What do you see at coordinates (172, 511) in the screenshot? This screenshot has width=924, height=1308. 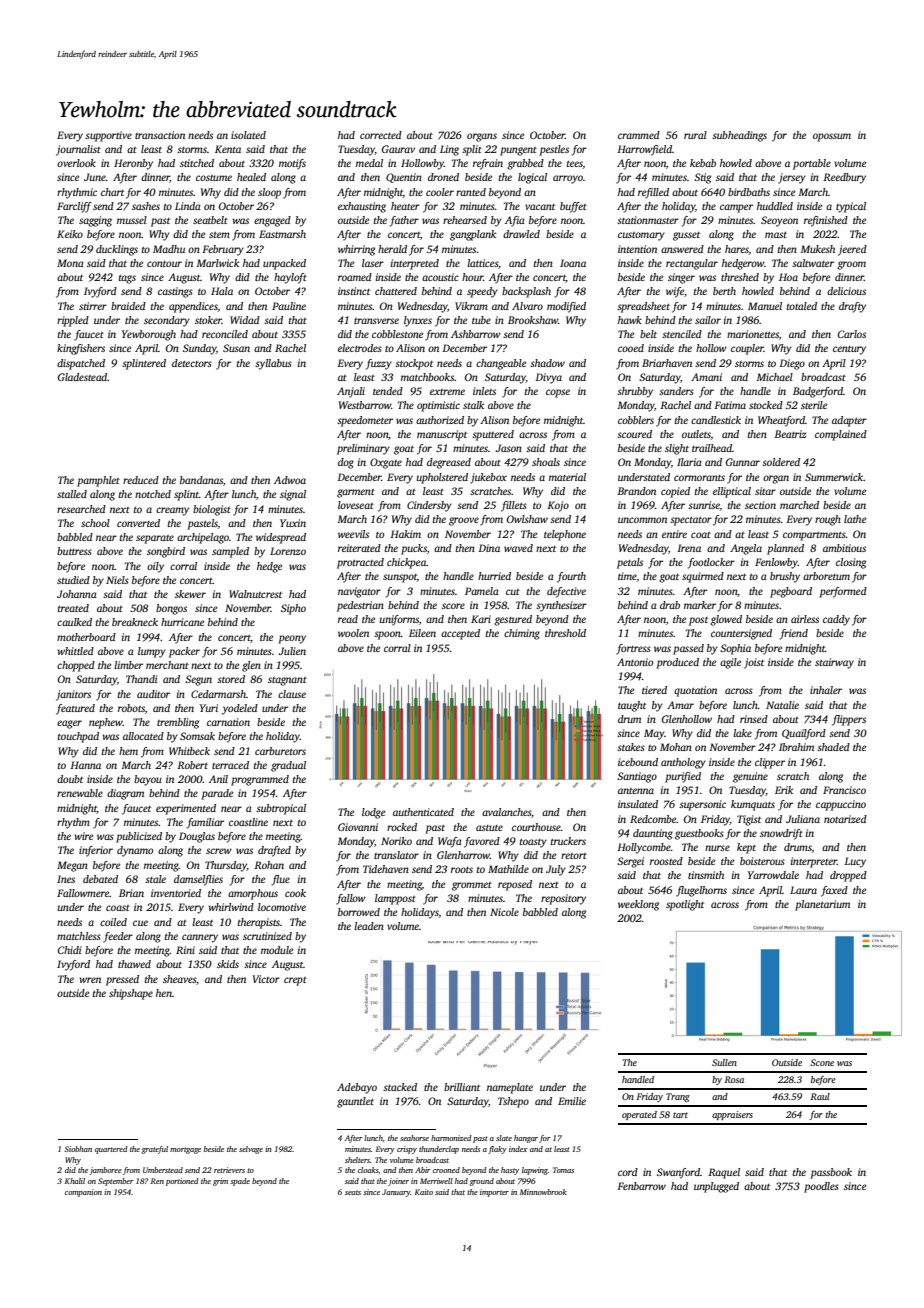 I see `creamy` at bounding box center [172, 511].
